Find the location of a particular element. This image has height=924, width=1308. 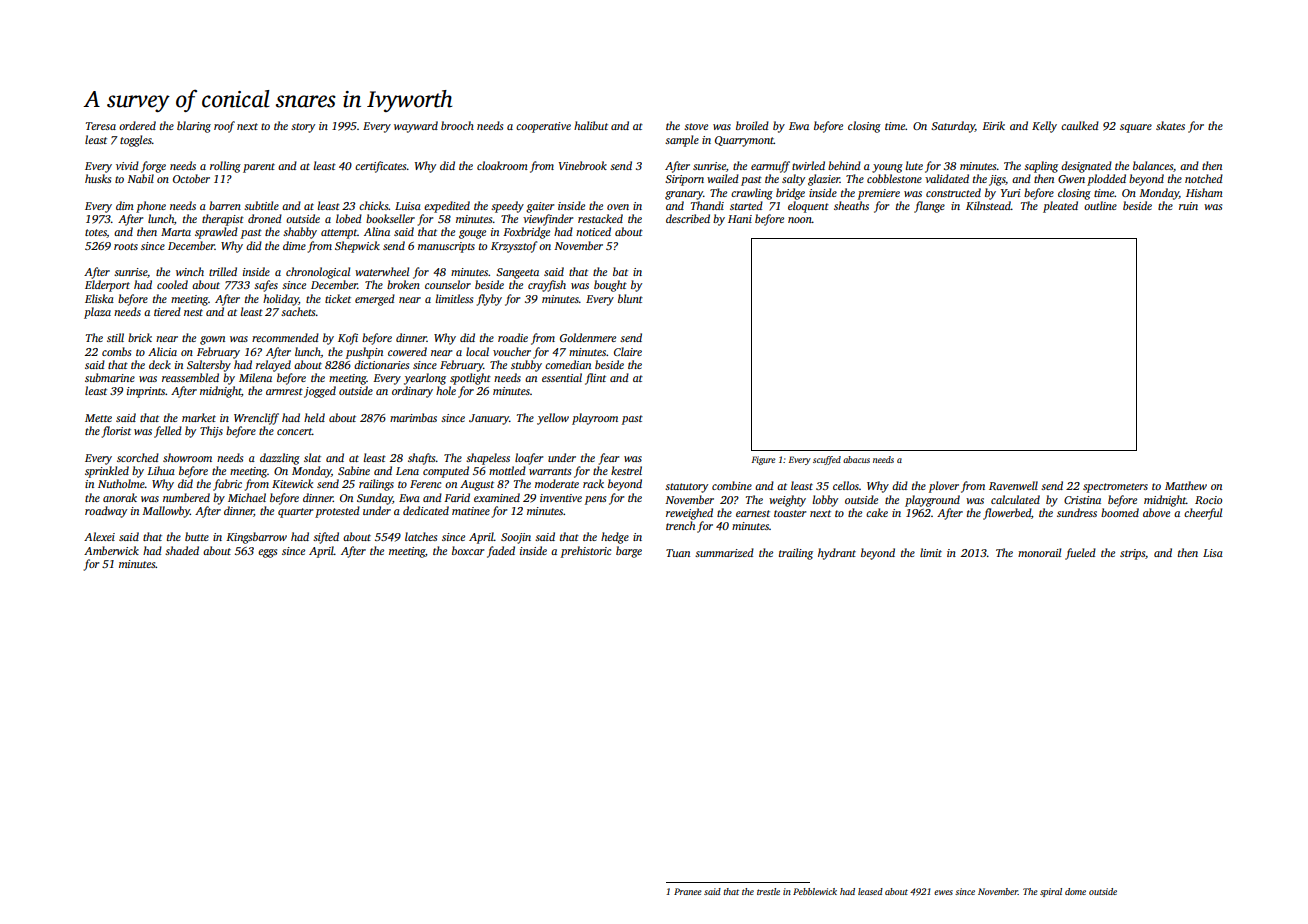

Pranee is located at coordinates (688, 891).
